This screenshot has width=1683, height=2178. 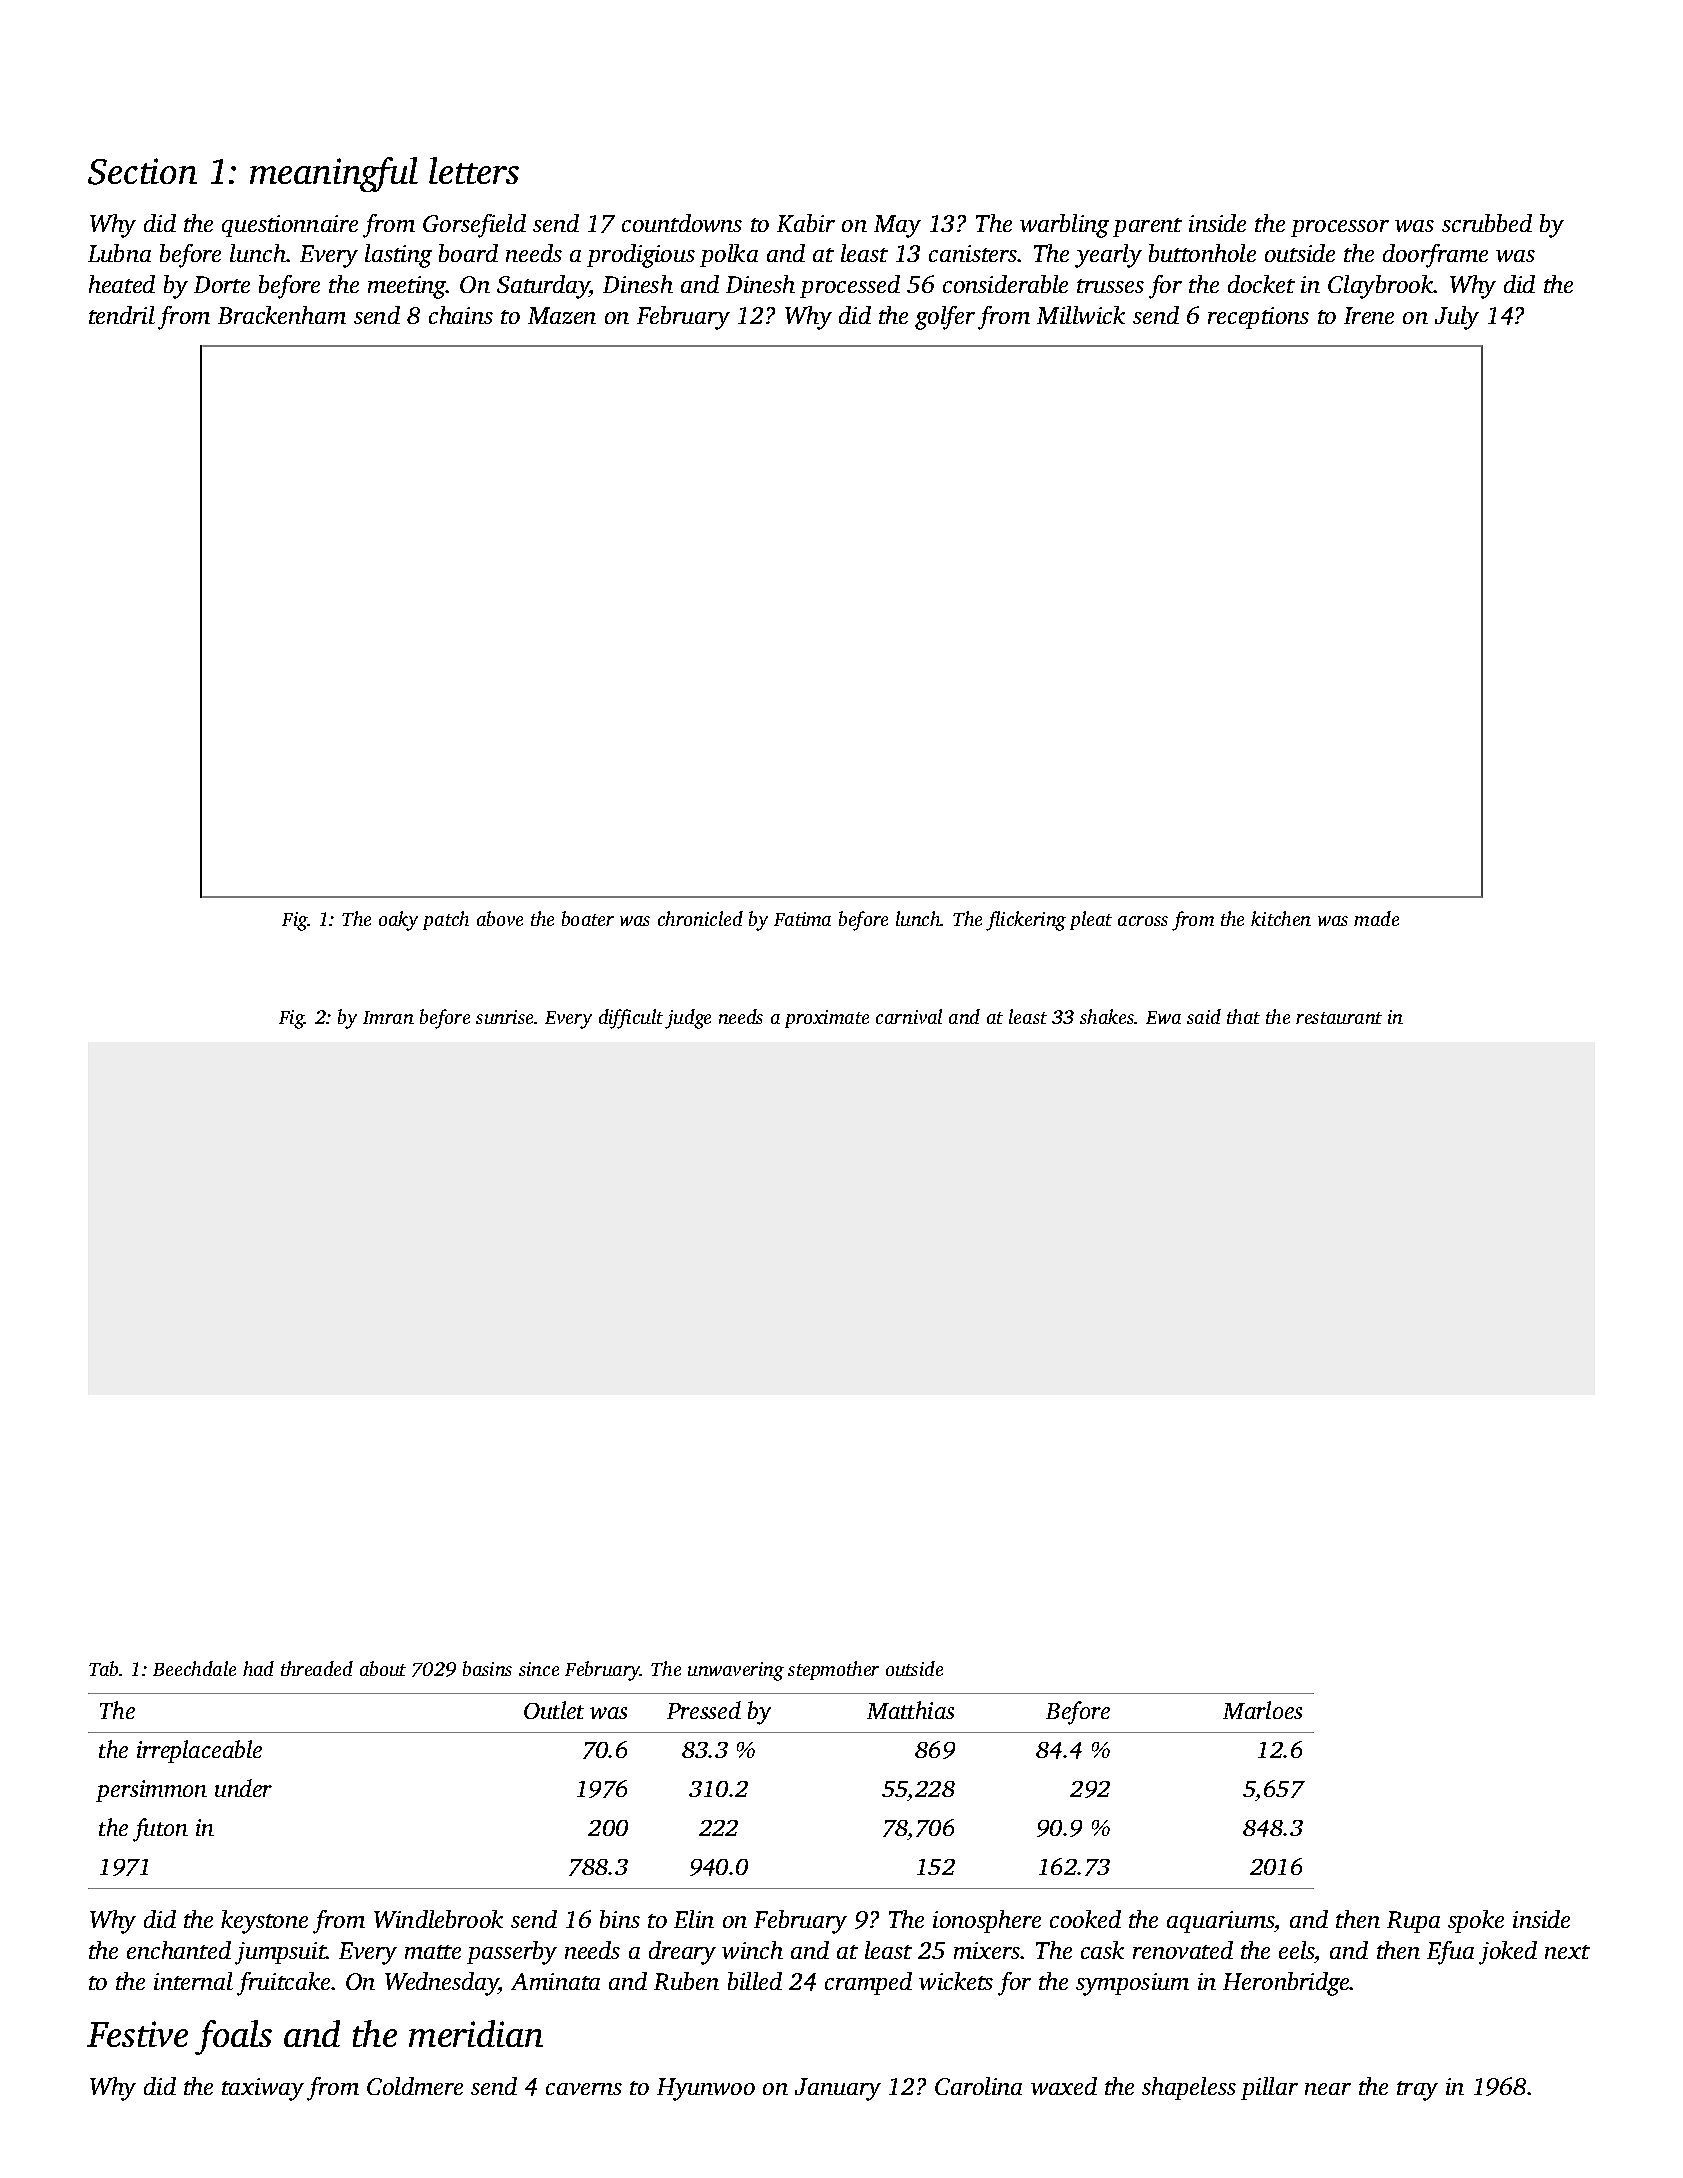 What do you see at coordinates (474, 170) in the screenshot?
I see `letters` at bounding box center [474, 170].
